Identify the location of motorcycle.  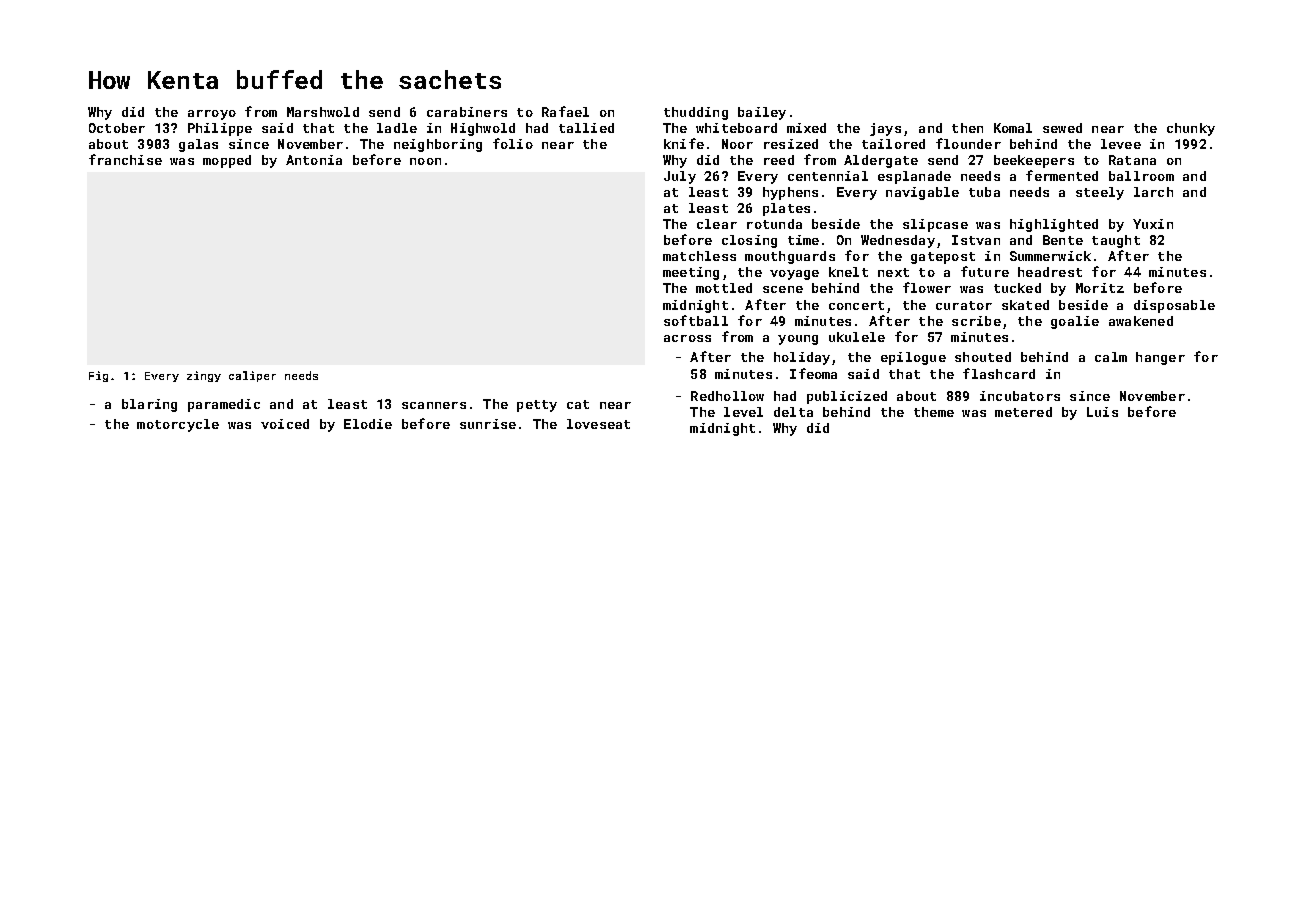
(178, 425).
